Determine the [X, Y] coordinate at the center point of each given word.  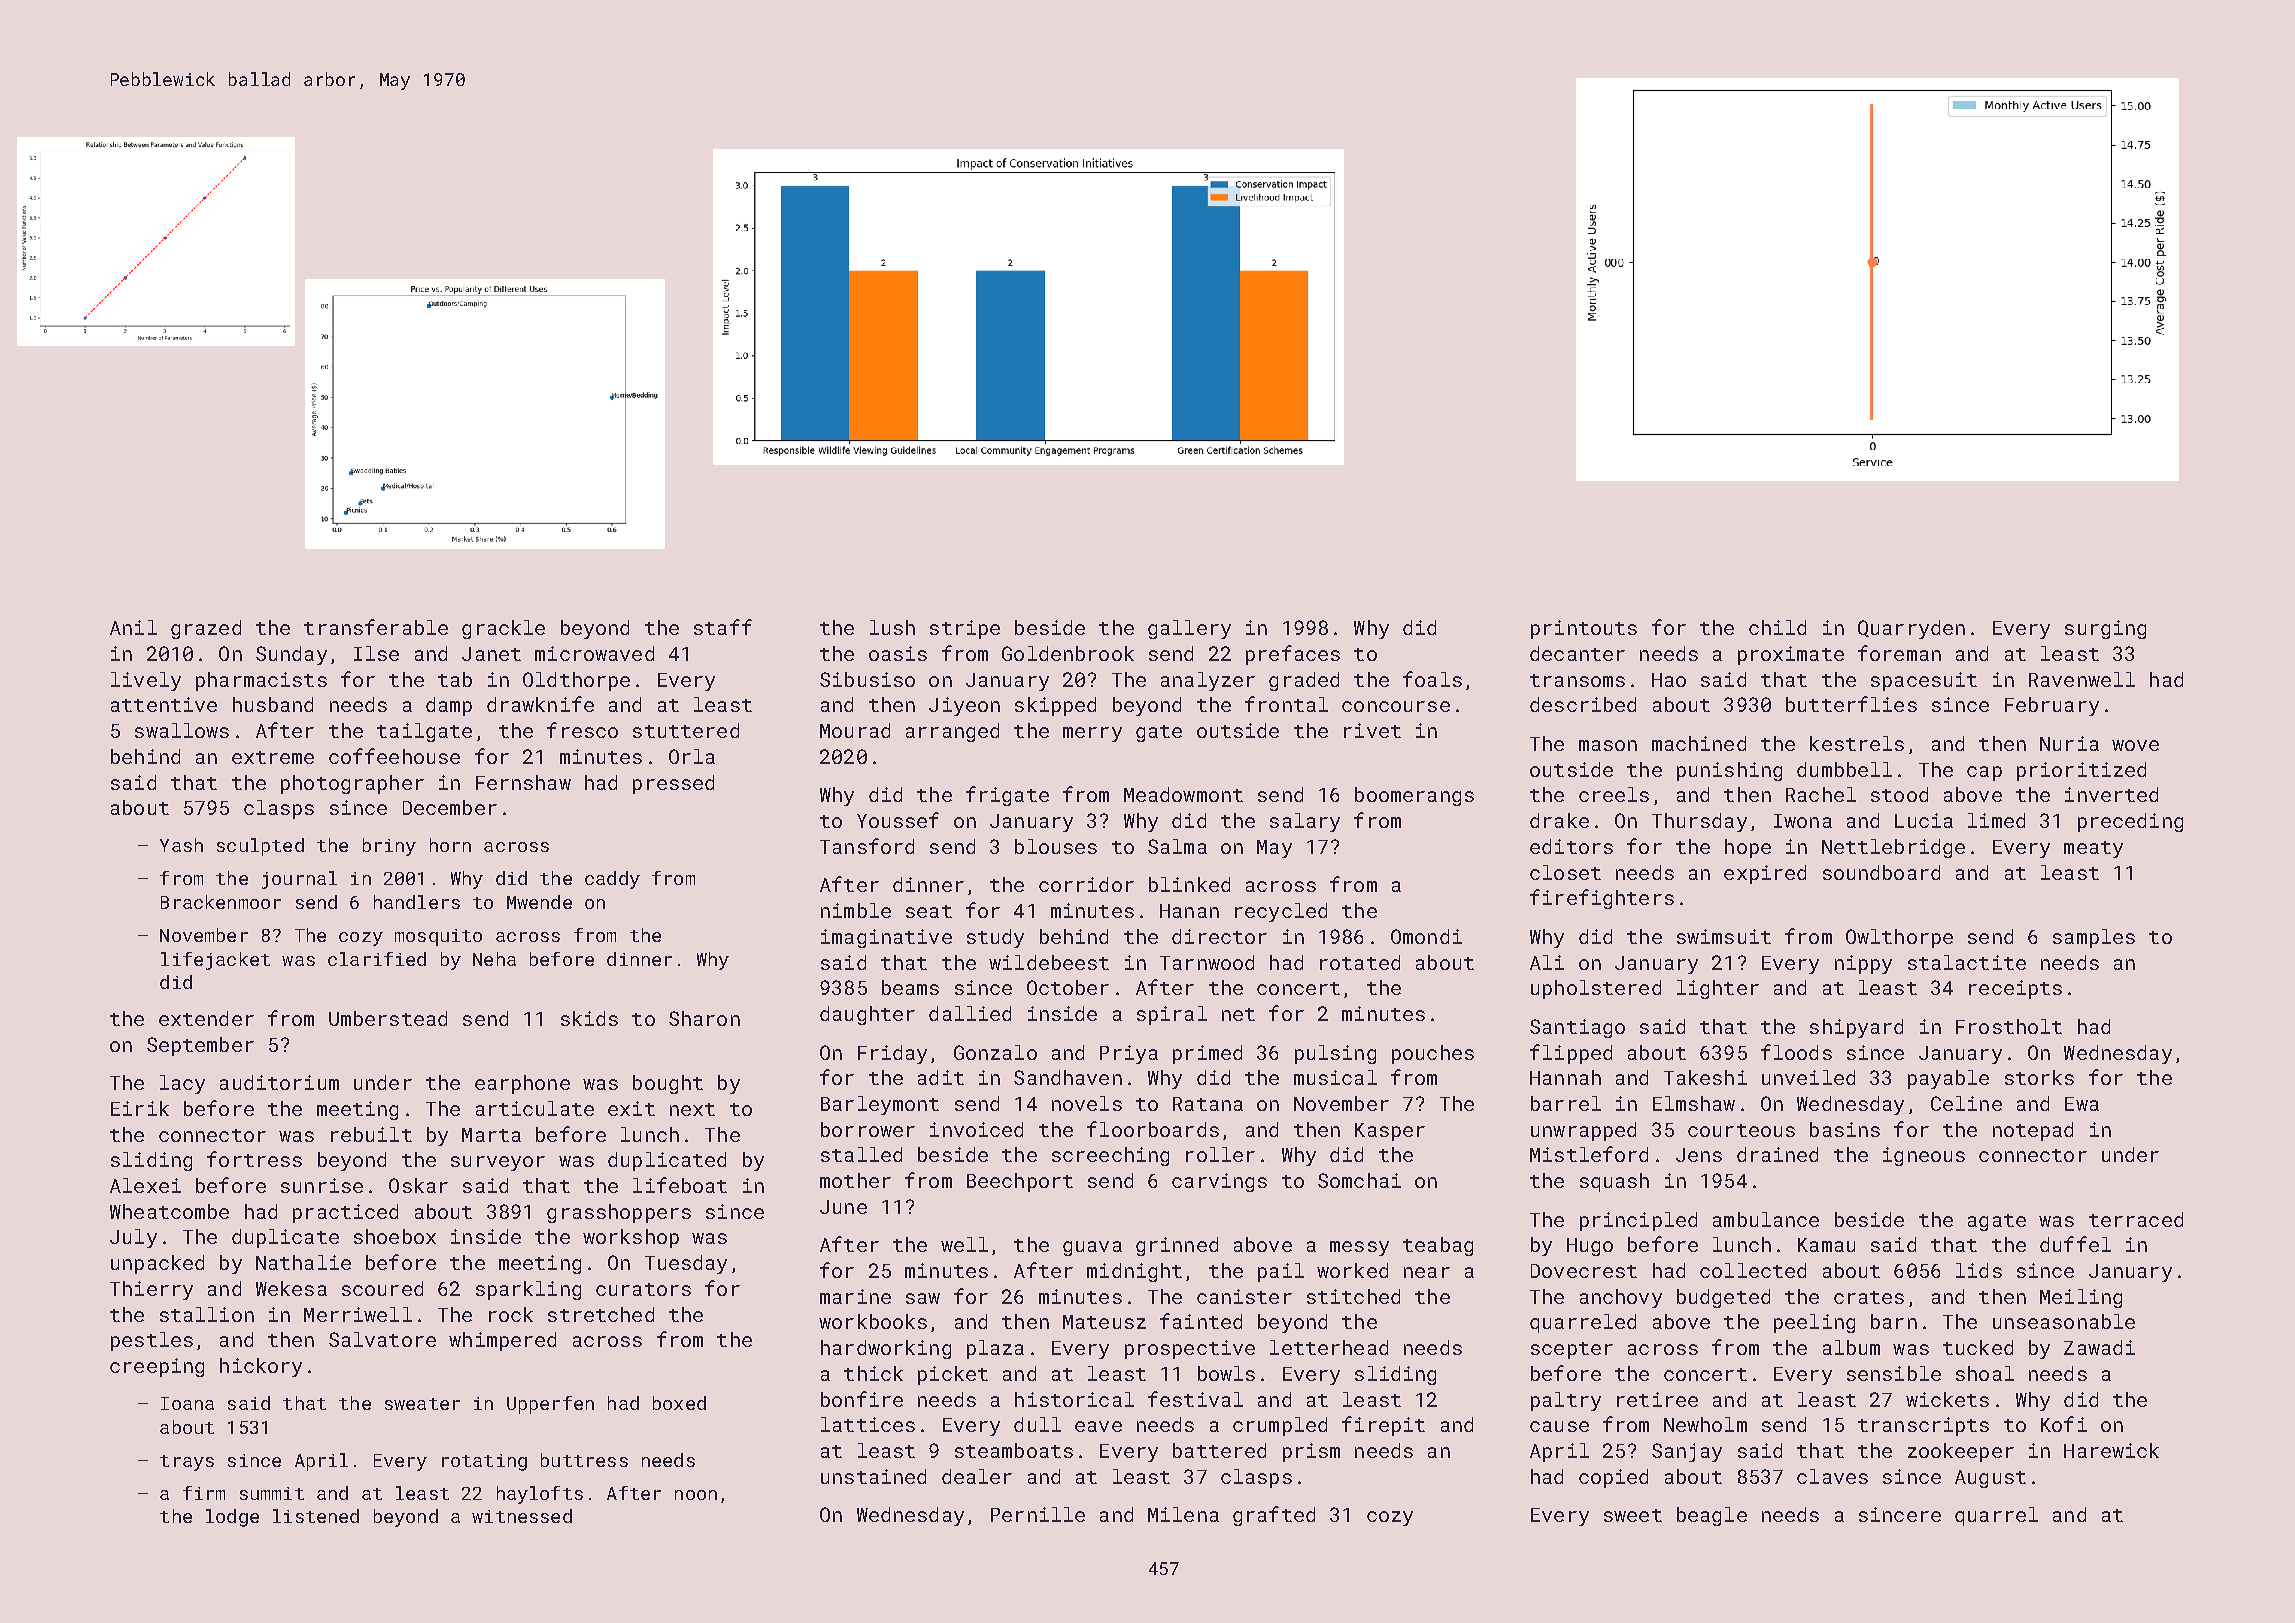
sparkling [528, 1290]
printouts [1584, 629]
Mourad [855, 730]
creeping [157, 1367]
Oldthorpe [576, 681]
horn [450, 845]
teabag [1438, 1246]
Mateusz [1104, 1322]
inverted [2111, 794]
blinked [1189, 884]
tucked [1978, 1347]
